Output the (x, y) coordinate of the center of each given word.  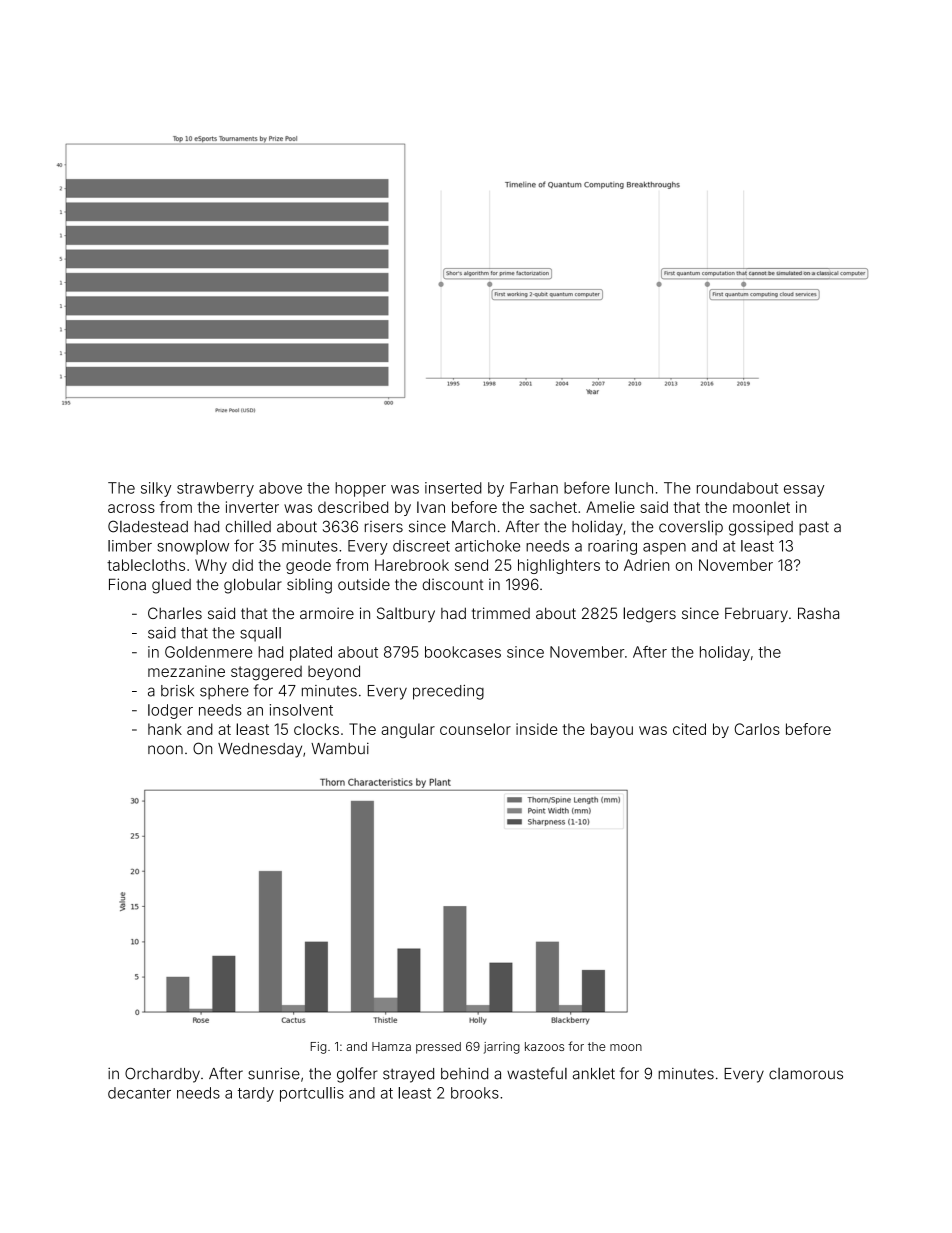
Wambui (340, 748)
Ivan (431, 507)
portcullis (312, 1094)
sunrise (274, 1073)
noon (165, 750)
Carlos (757, 729)
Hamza (391, 1046)
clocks (316, 729)
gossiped (761, 528)
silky (156, 489)
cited (689, 729)
